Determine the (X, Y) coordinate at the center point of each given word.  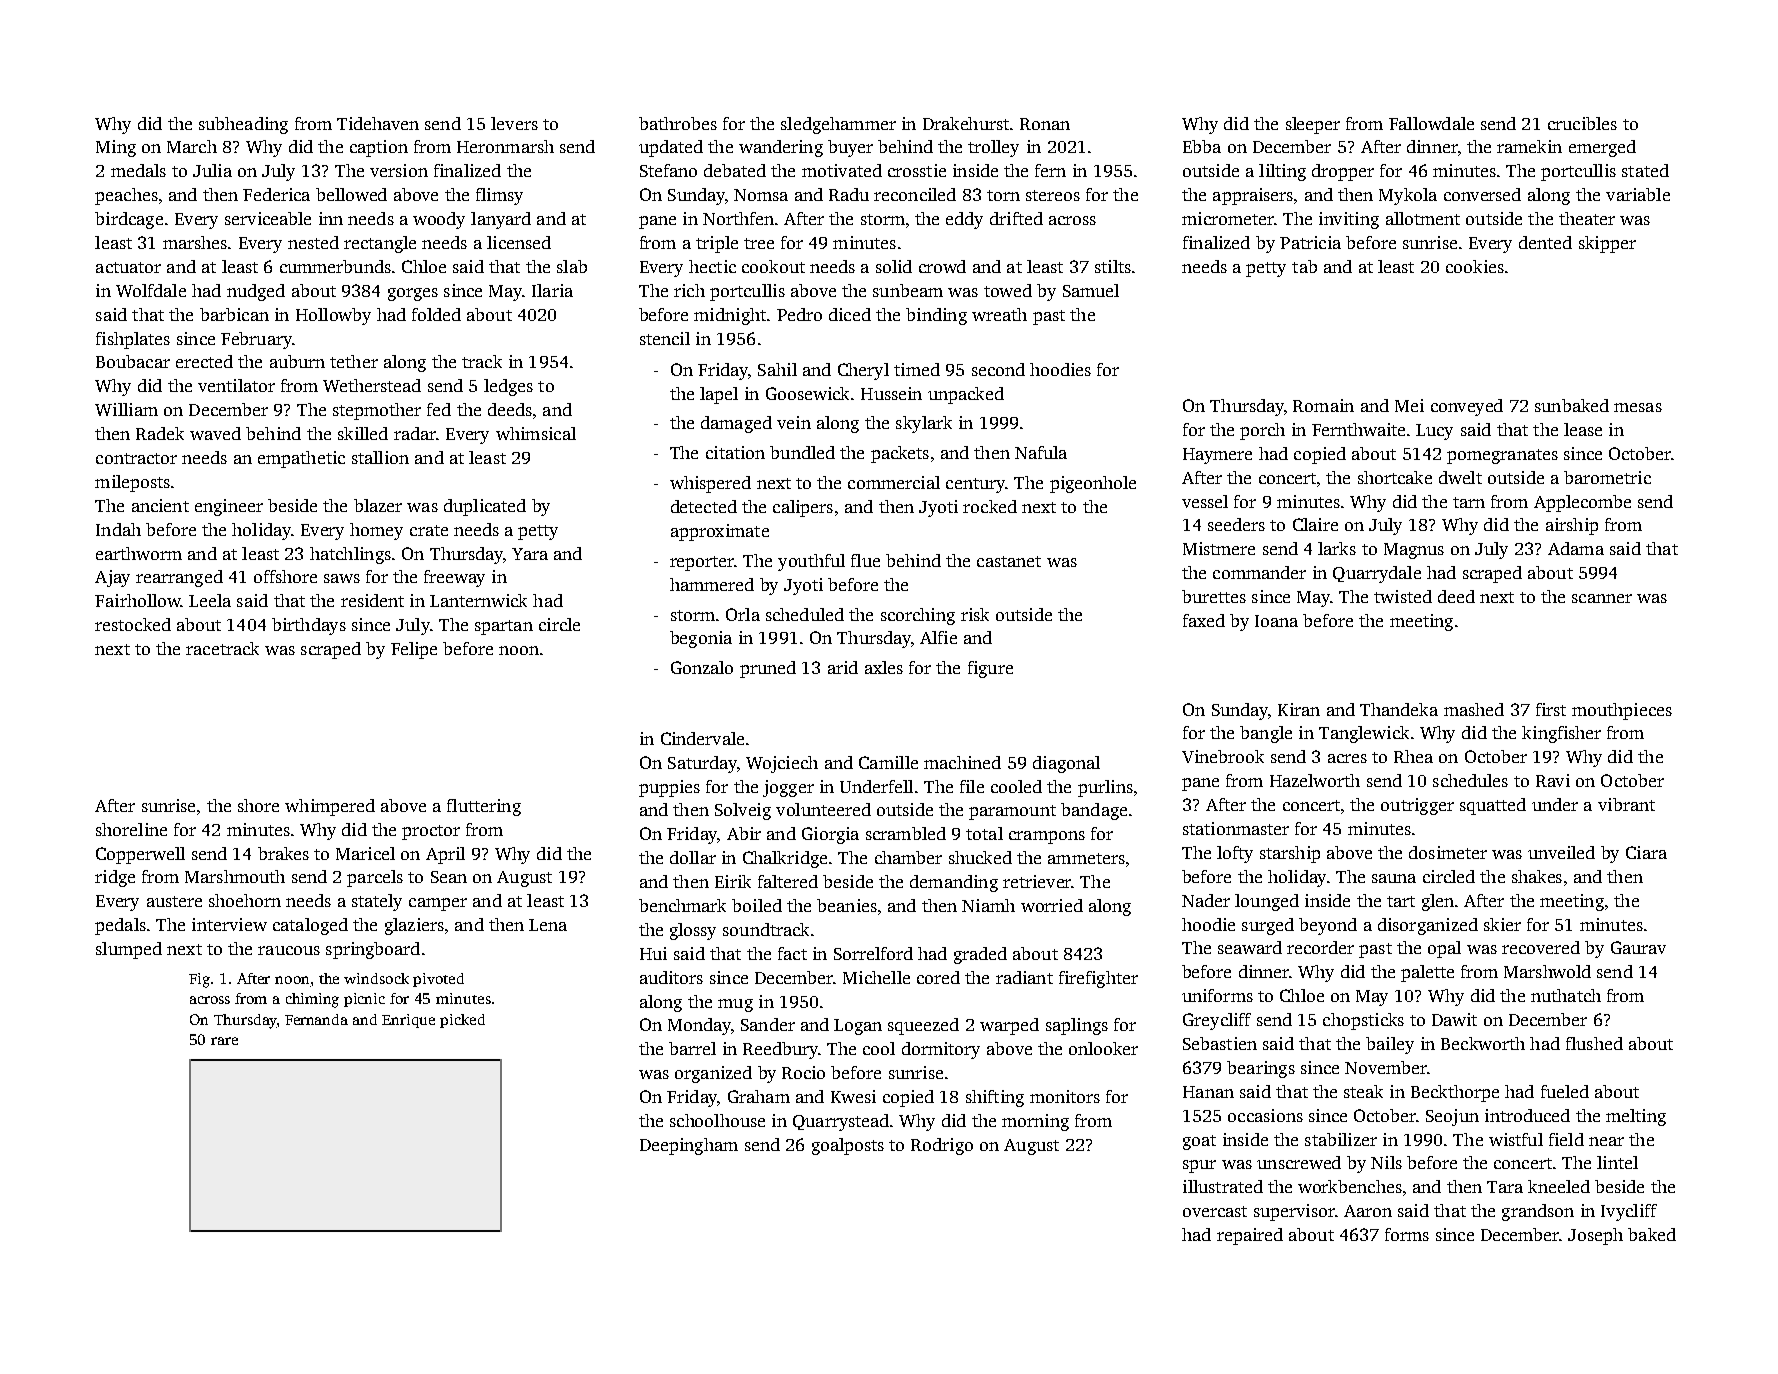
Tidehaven (378, 123)
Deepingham (689, 1146)
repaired (1250, 1236)
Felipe (414, 650)
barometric (1607, 477)
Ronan (1045, 124)
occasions (1265, 1115)
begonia (701, 639)
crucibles (1582, 123)
